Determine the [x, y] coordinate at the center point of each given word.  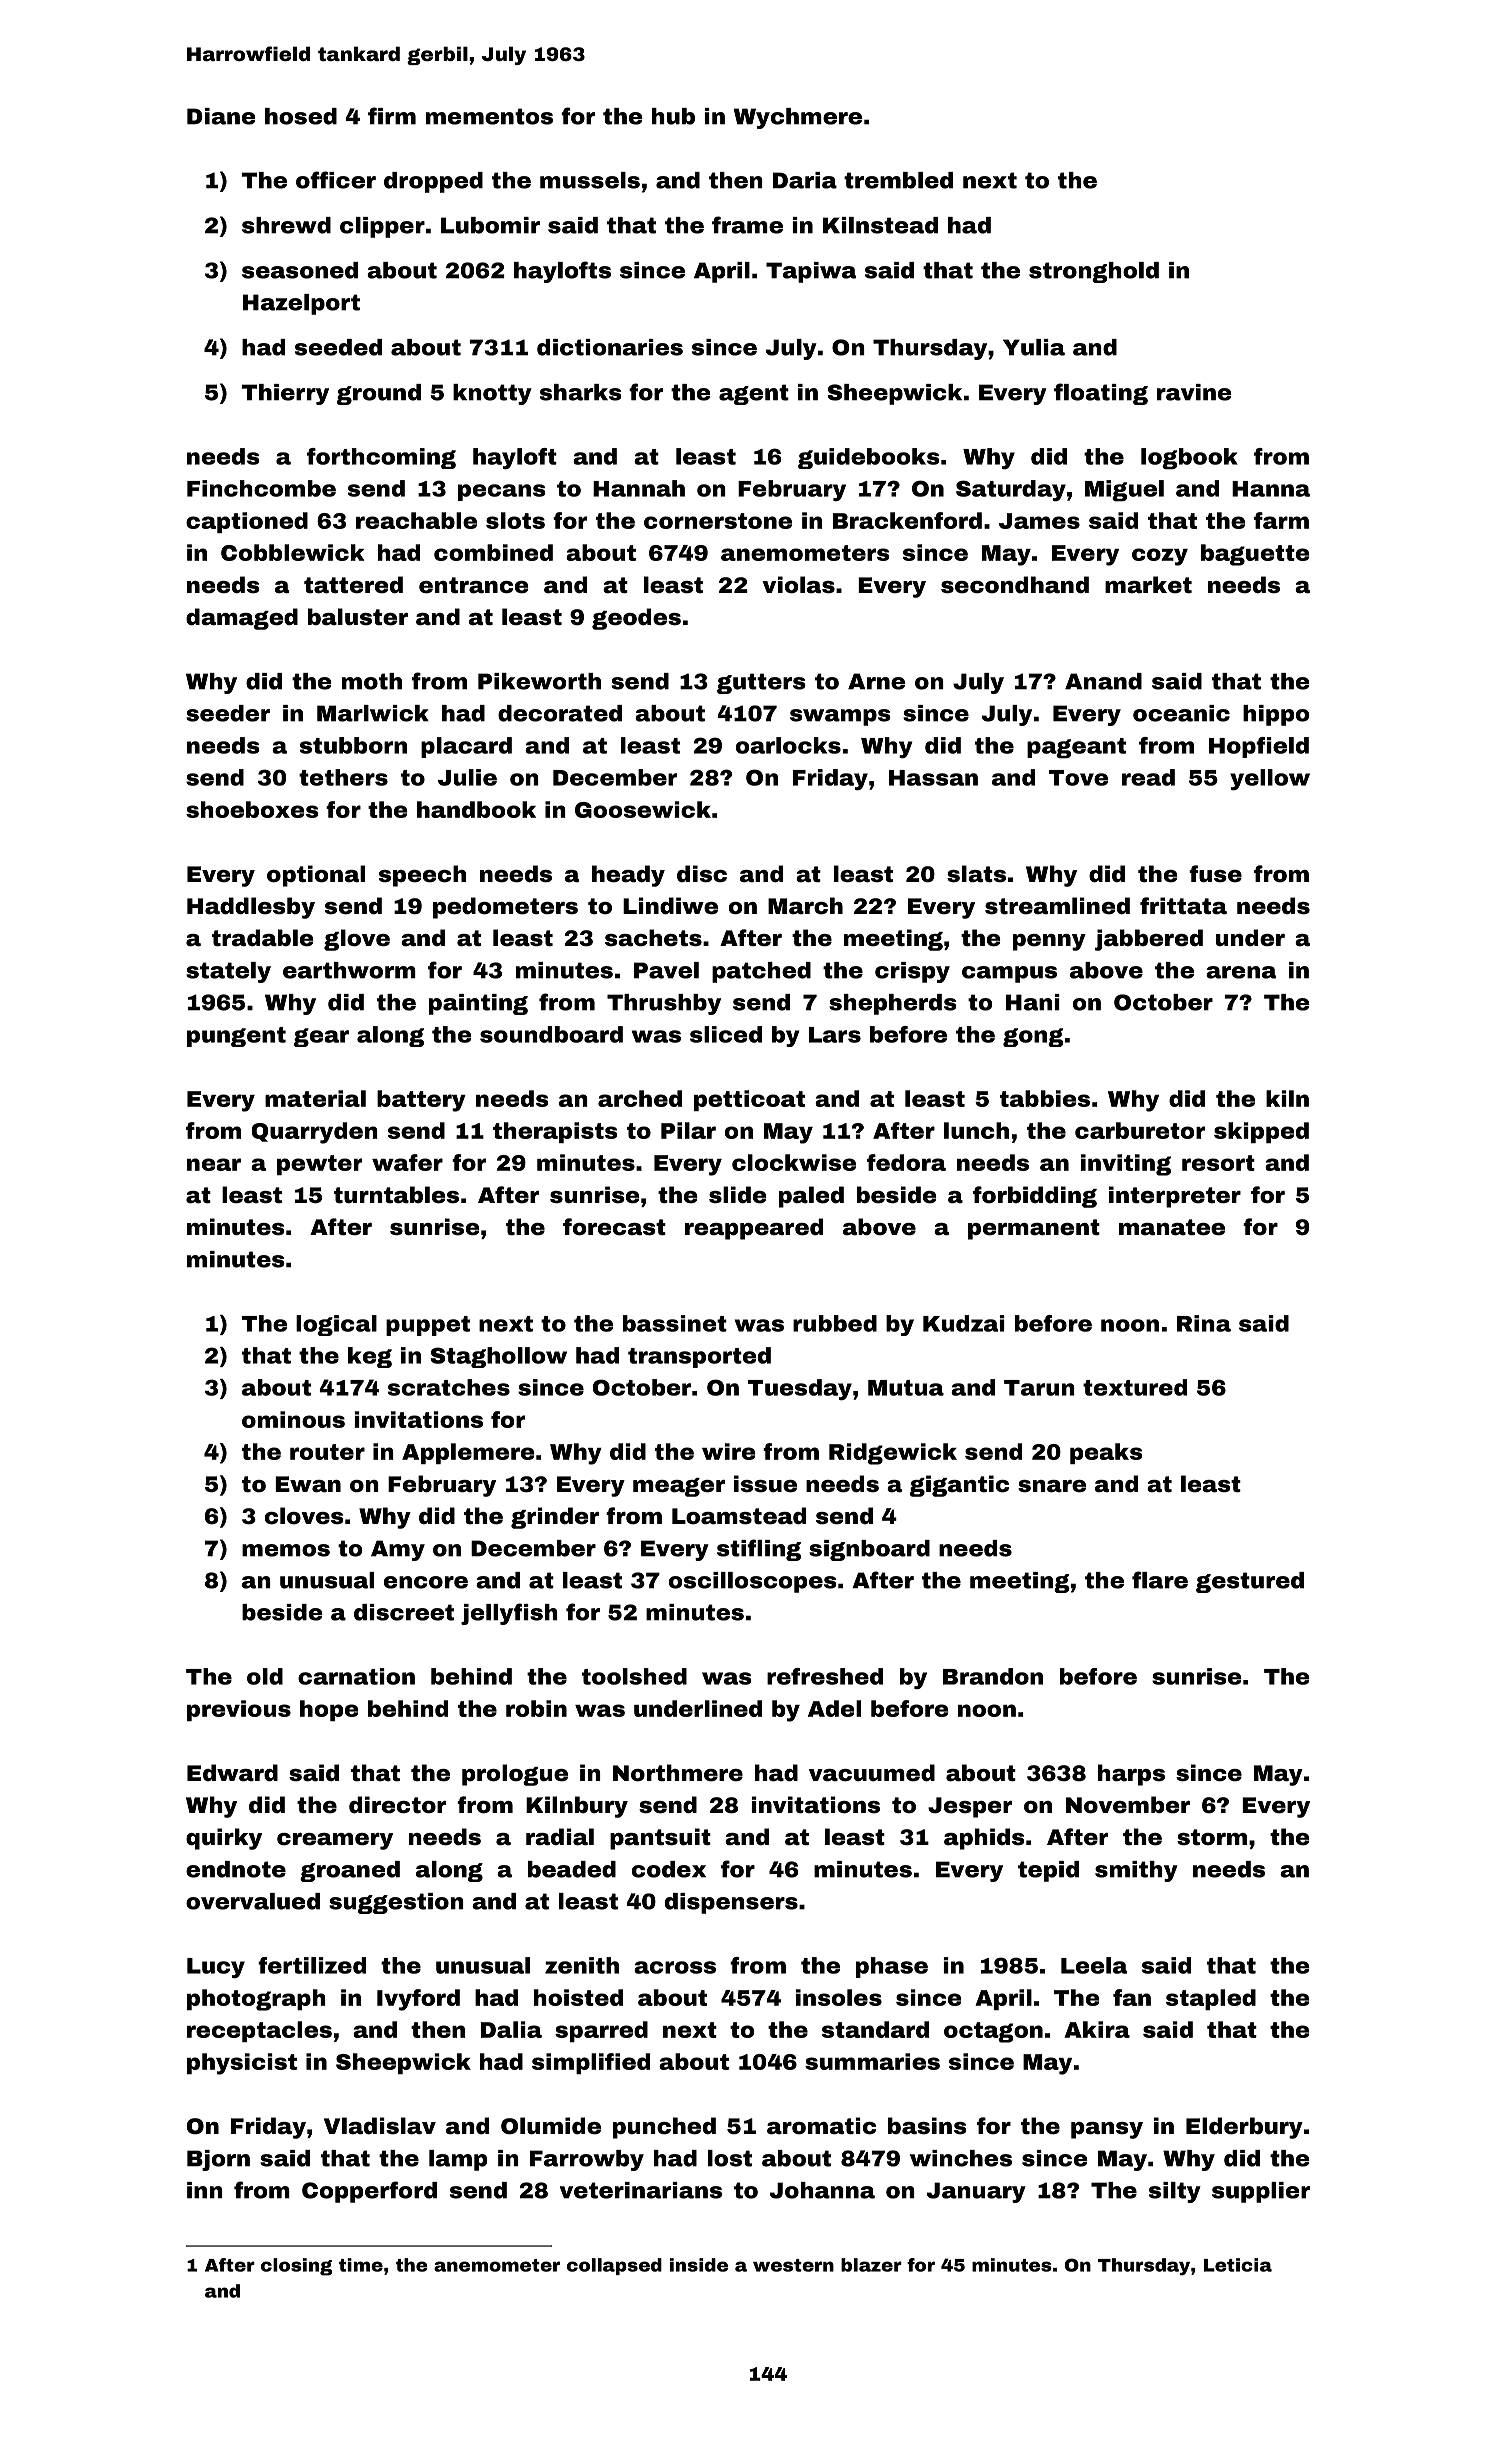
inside [699, 2265]
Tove [1078, 778]
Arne [876, 681]
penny [1049, 942]
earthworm [349, 970]
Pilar [688, 1130]
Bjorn [218, 2160]
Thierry [285, 394]
